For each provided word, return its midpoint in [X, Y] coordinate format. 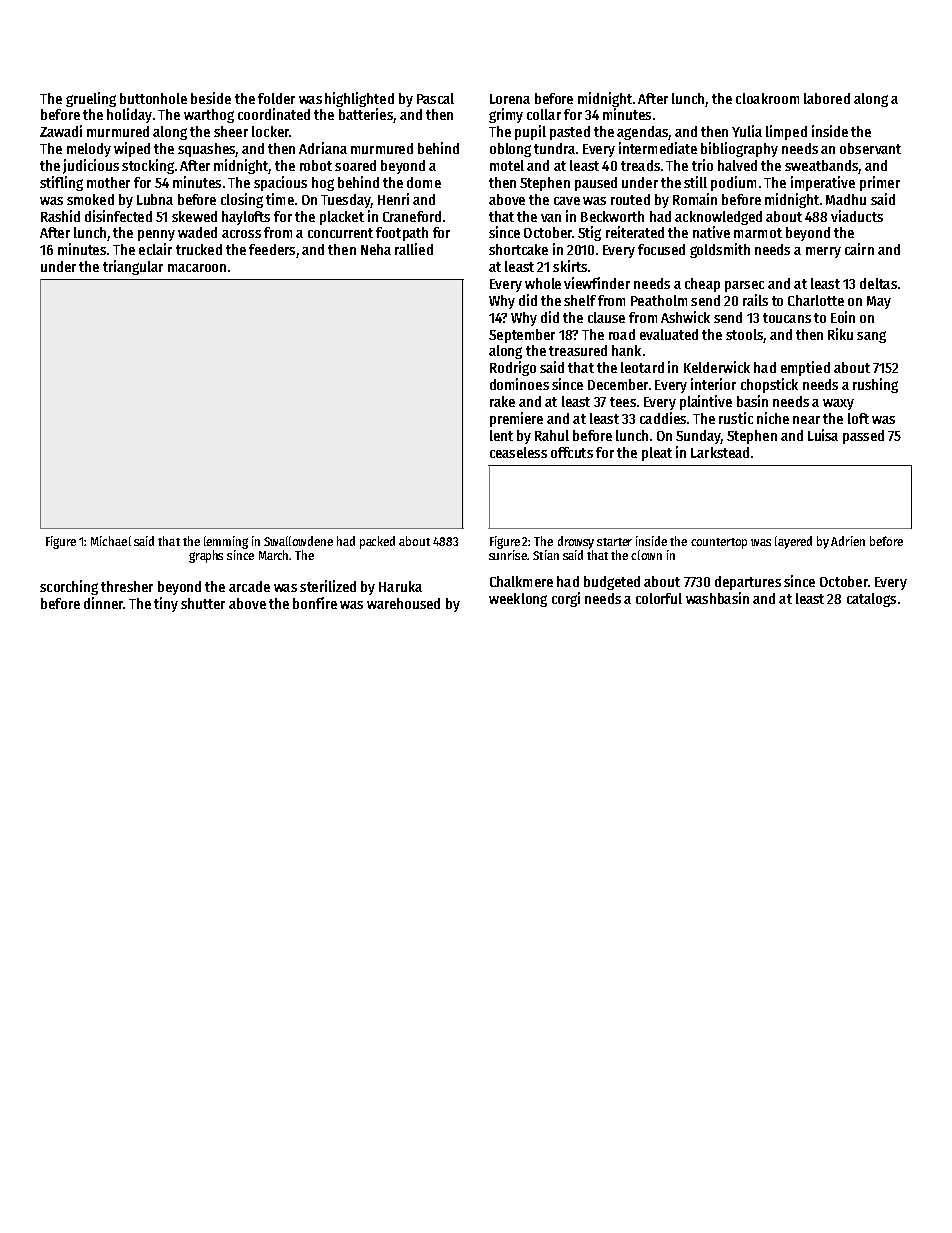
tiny [166, 604]
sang [871, 337]
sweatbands [821, 165]
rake [502, 401]
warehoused [403, 603]
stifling [61, 183]
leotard [642, 367]
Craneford [412, 216]
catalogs [871, 600]
